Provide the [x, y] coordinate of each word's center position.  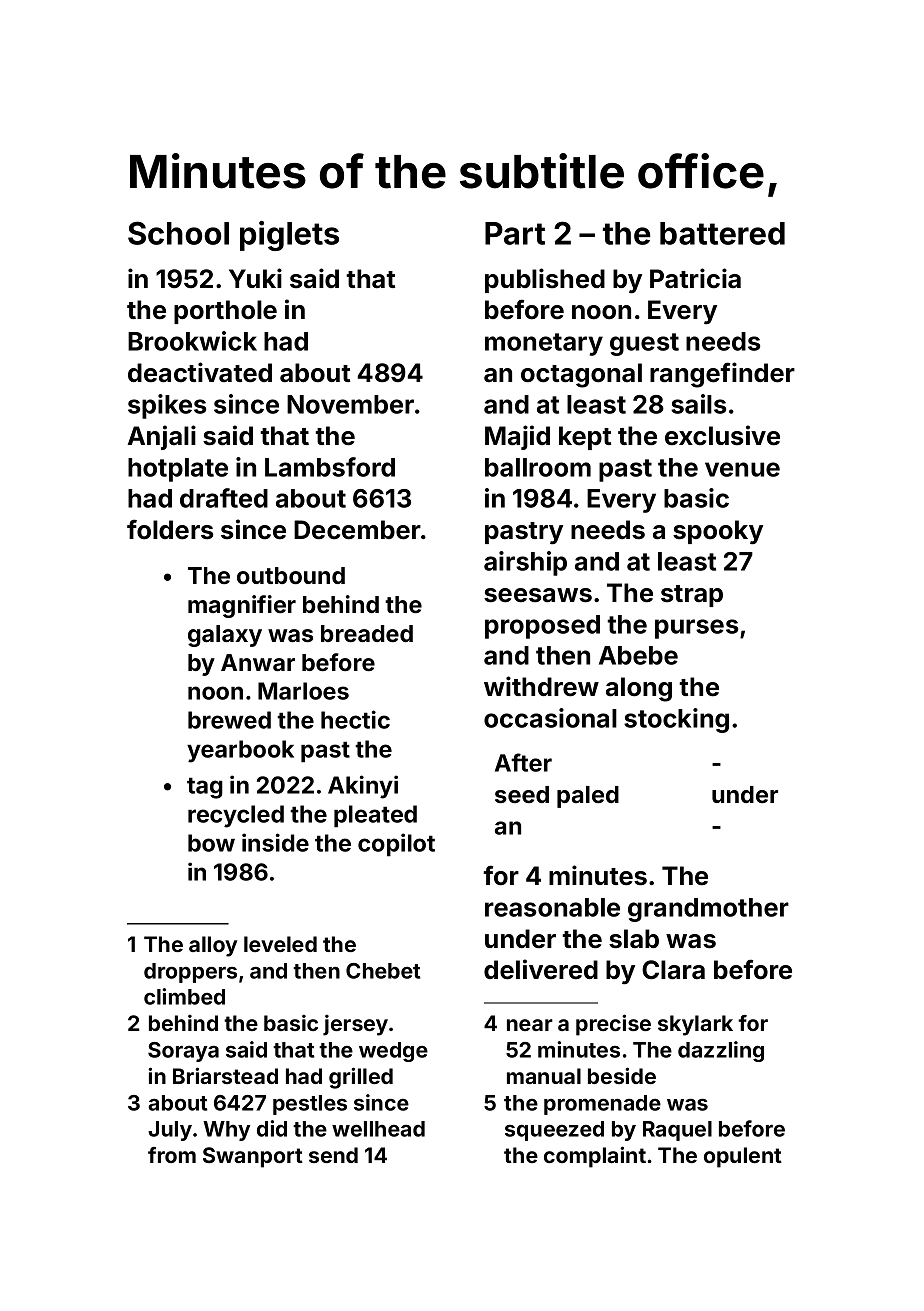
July [170, 1131]
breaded [367, 633]
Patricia [695, 278]
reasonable [552, 907]
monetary [544, 344]
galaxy [225, 636]
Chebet [383, 971]
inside [275, 842]
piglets [289, 236]
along [639, 689]
